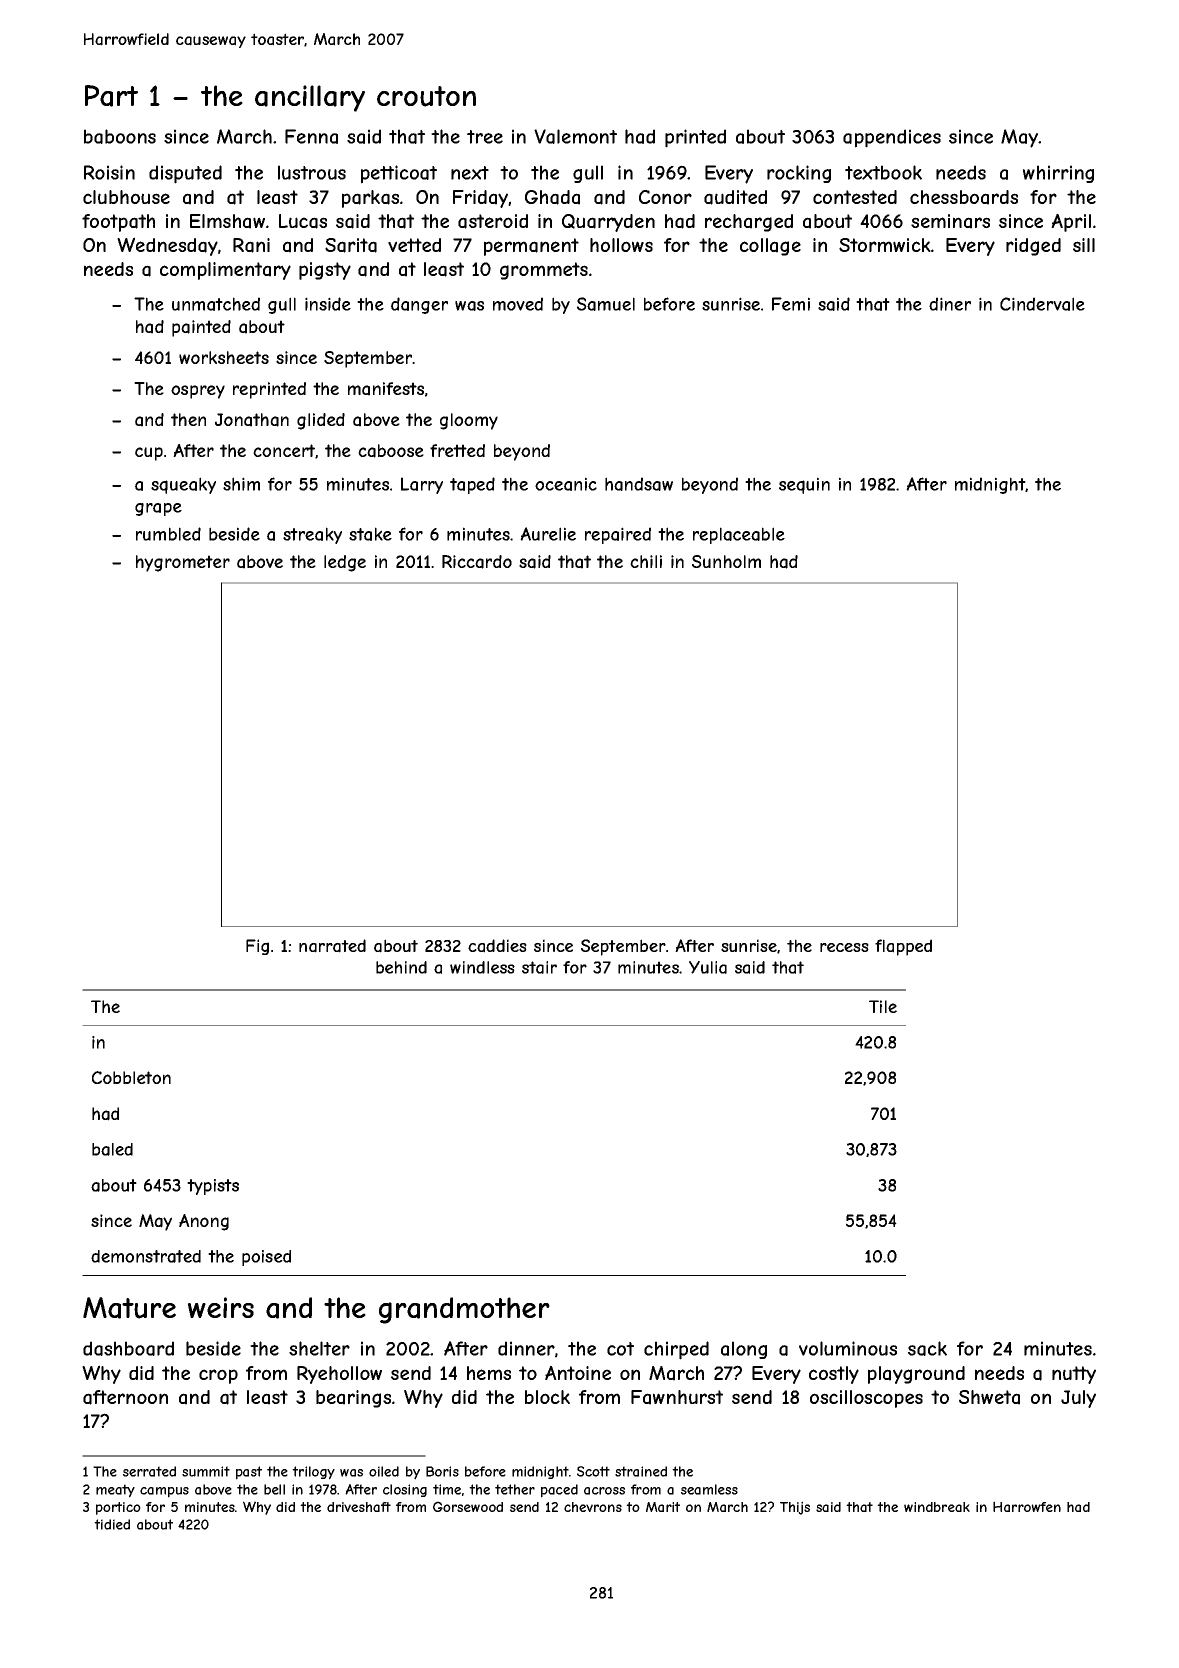 This image has width=1179, height=1668. Describe the element at coordinates (646, 561) in the image. I see `chili` at that location.
